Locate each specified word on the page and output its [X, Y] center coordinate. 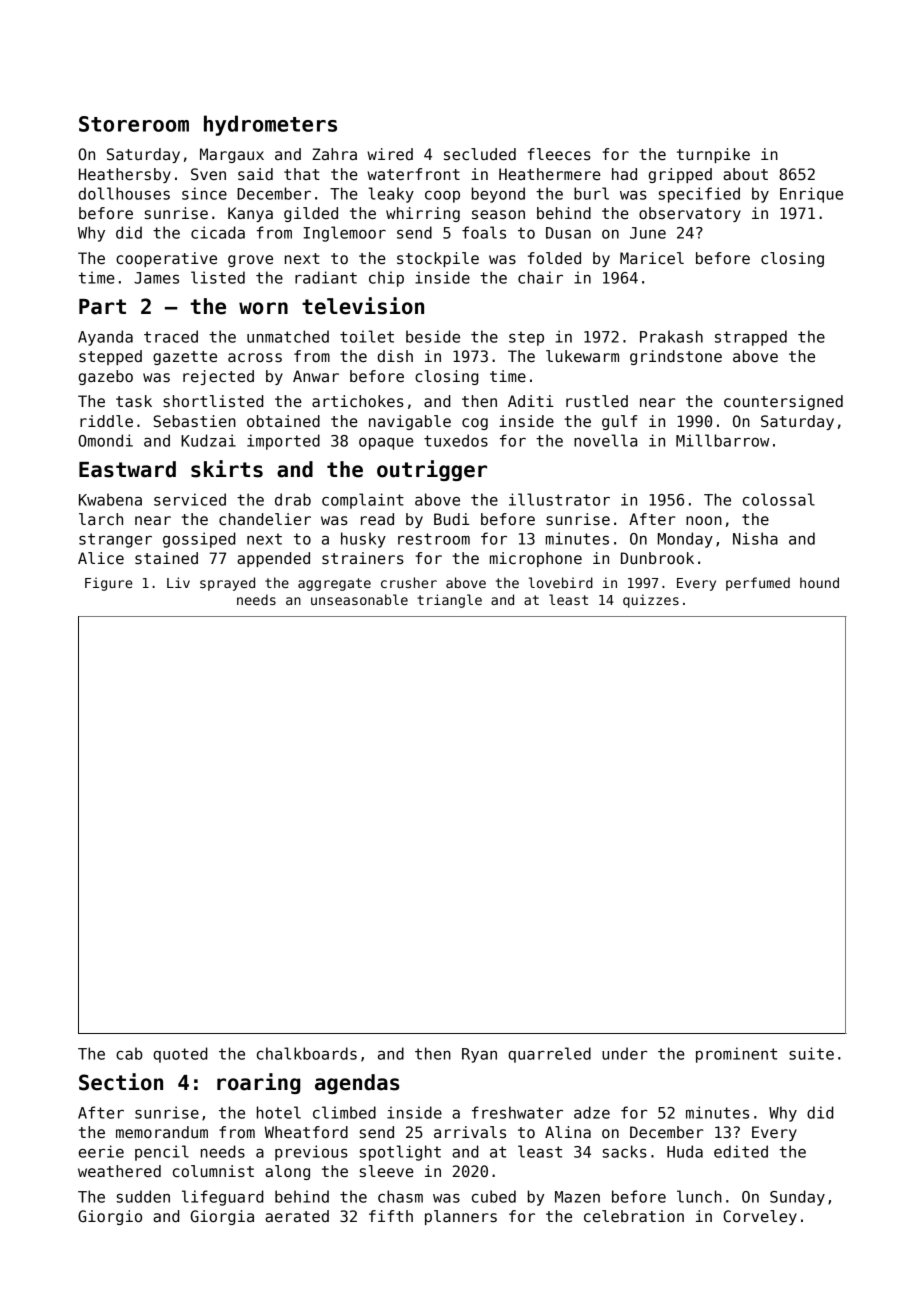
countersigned [783, 402]
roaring [258, 1083]
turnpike [713, 155]
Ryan [479, 1055]
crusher [409, 582]
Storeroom [134, 124]
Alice [101, 558]
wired [390, 154]
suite [811, 1053]
